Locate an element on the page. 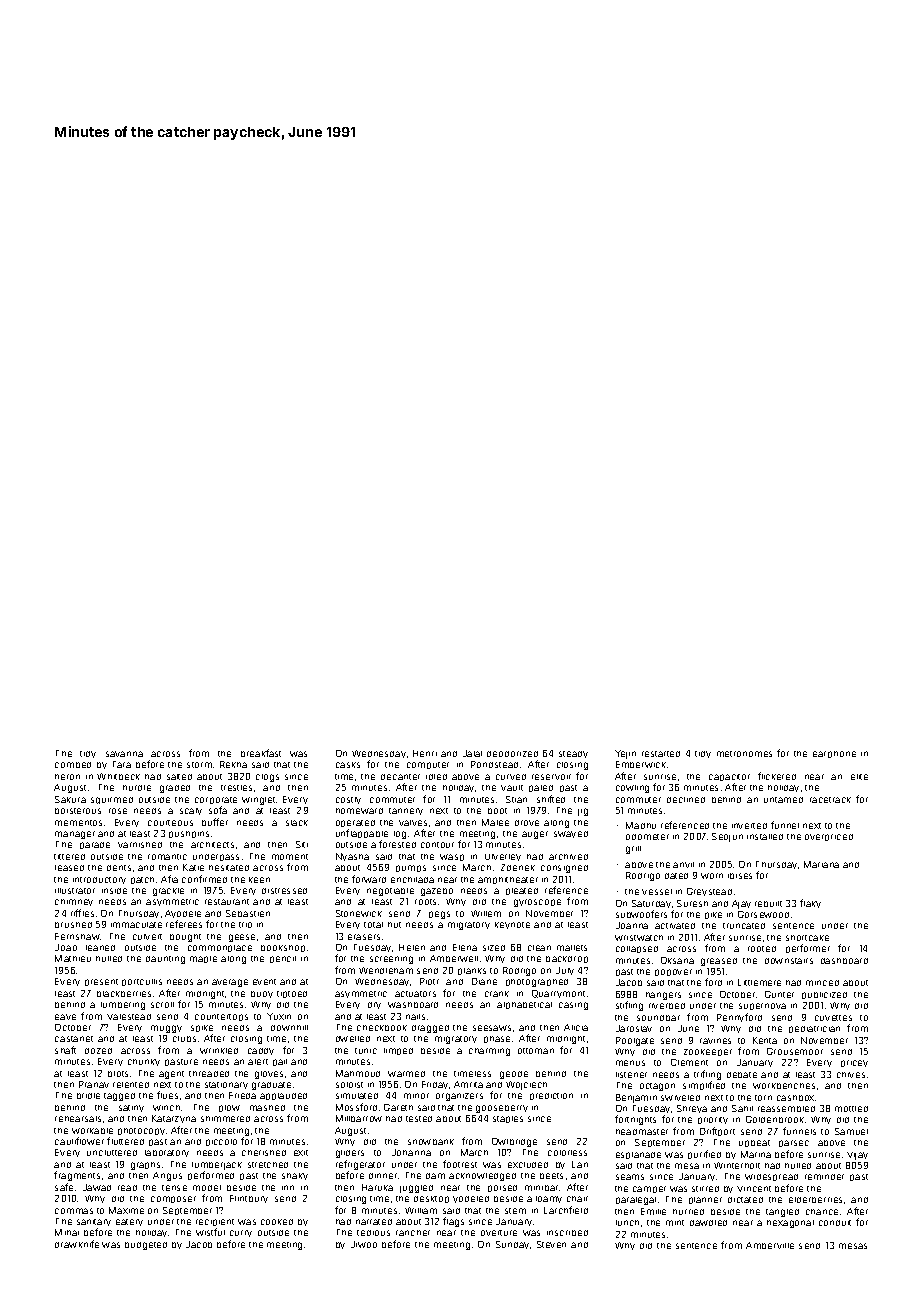 The height and width of the image is (1308, 924). restarted is located at coordinates (661, 754).
